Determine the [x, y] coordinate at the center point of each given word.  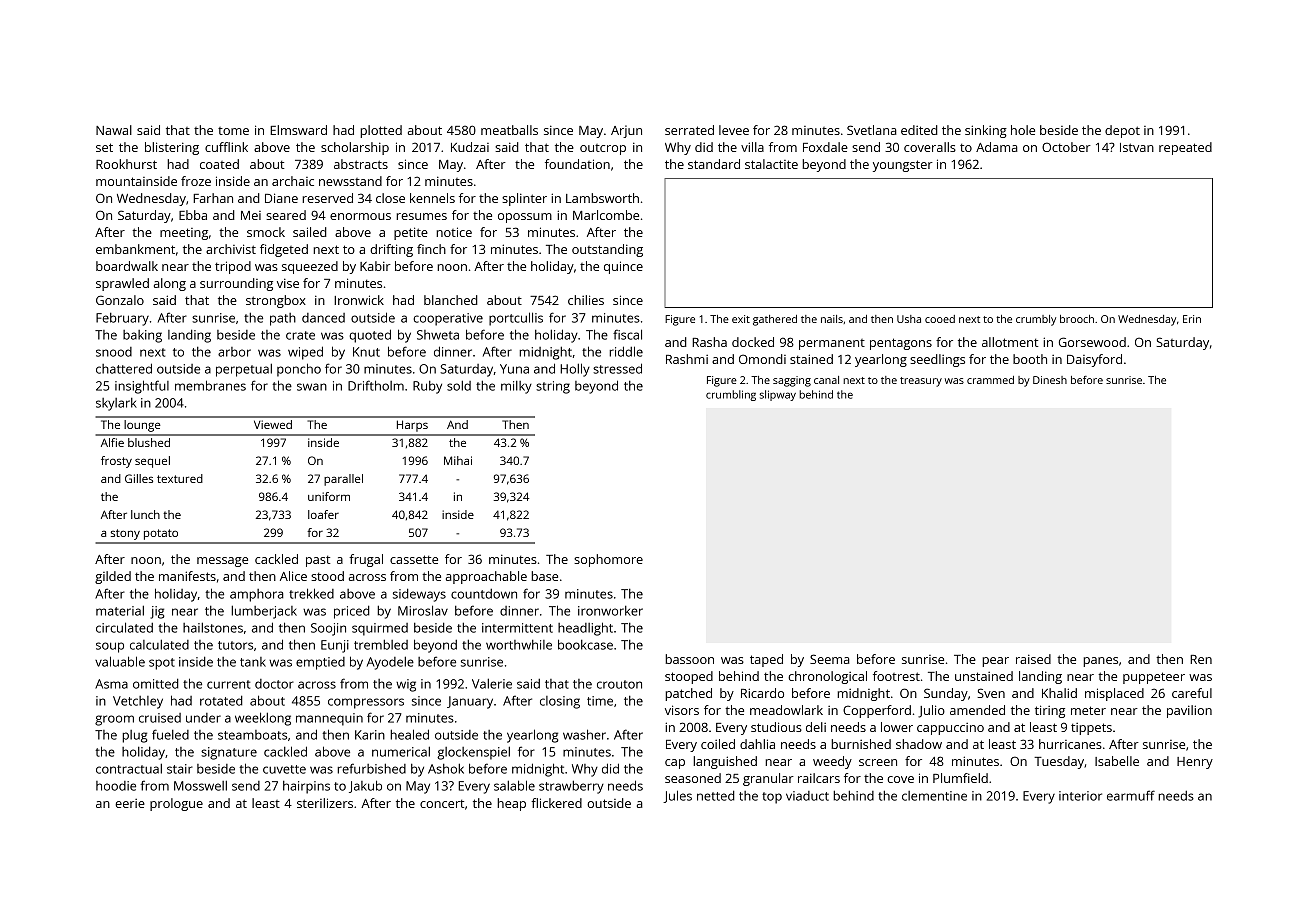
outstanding [607, 250]
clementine [934, 796]
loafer [323, 514]
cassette [414, 559]
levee [734, 130]
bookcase [585, 644]
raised [1033, 659]
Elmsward [298, 130]
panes [1100, 662]
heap [511, 804]
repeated [1185, 148]
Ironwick [359, 300]
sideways [419, 595]
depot [1122, 131]
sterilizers [325, 803]
